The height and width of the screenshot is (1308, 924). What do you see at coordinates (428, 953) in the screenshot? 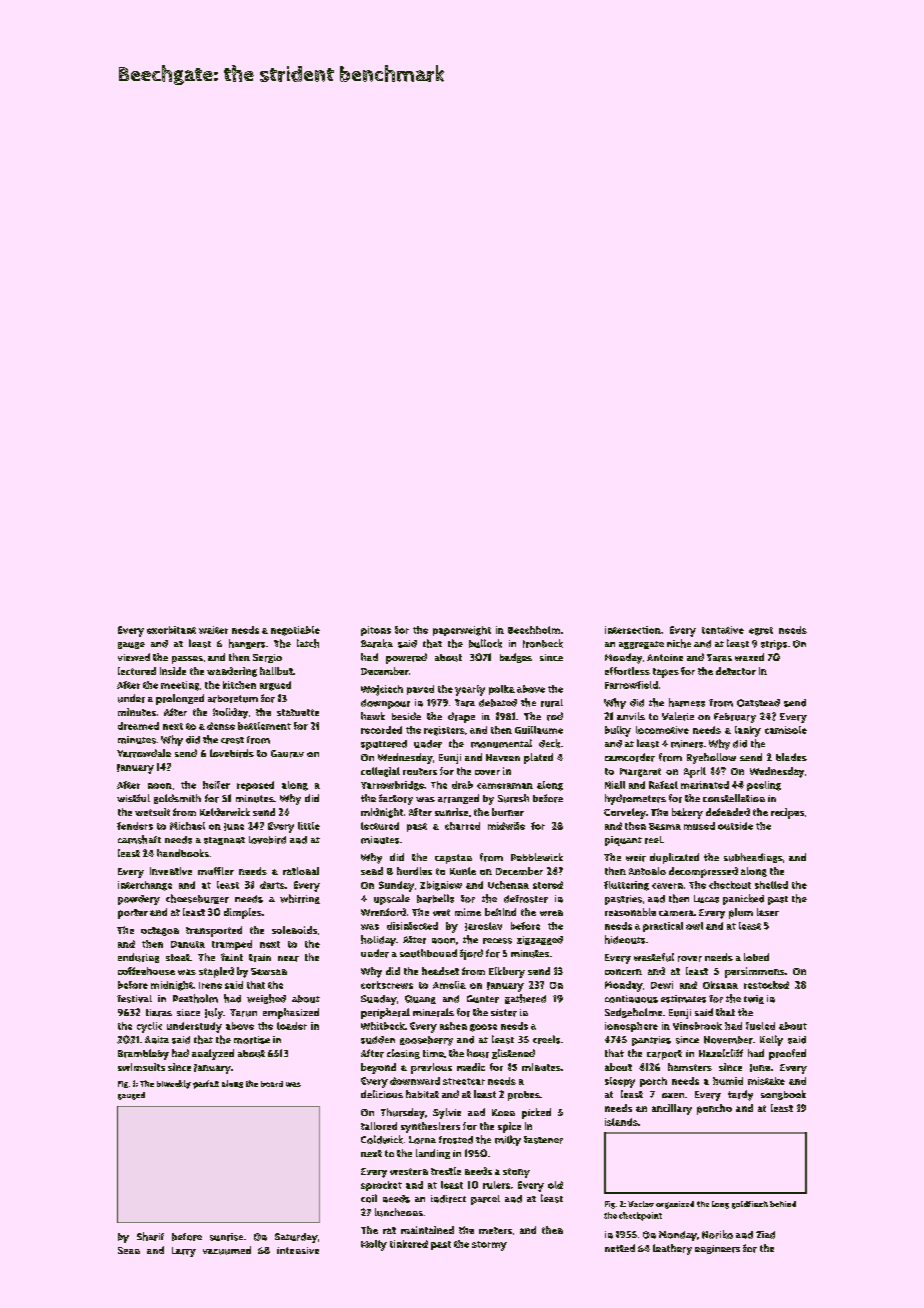
I see `southbound` at bounding box center [428, 953].
